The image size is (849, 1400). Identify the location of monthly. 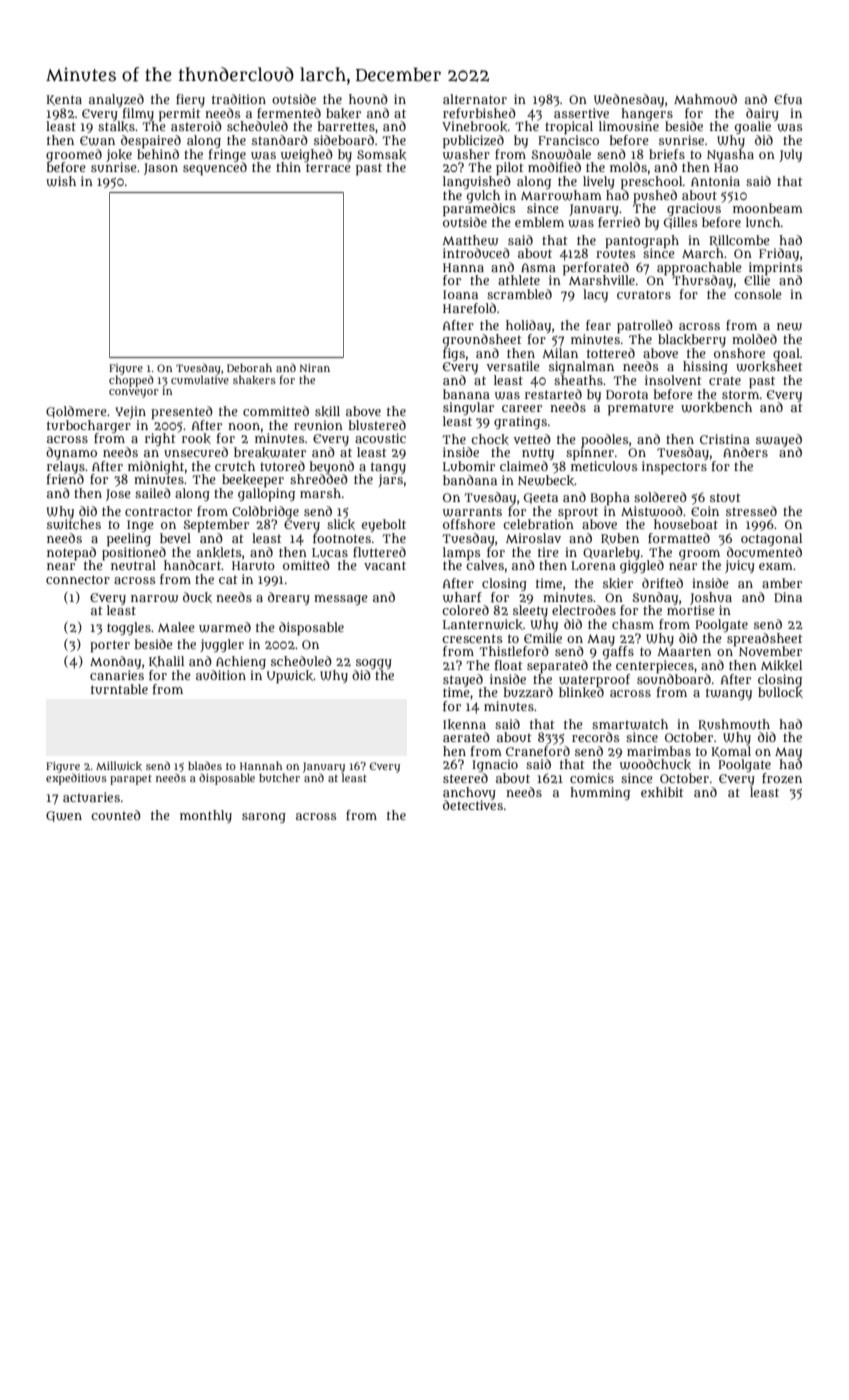
(206, 816).
